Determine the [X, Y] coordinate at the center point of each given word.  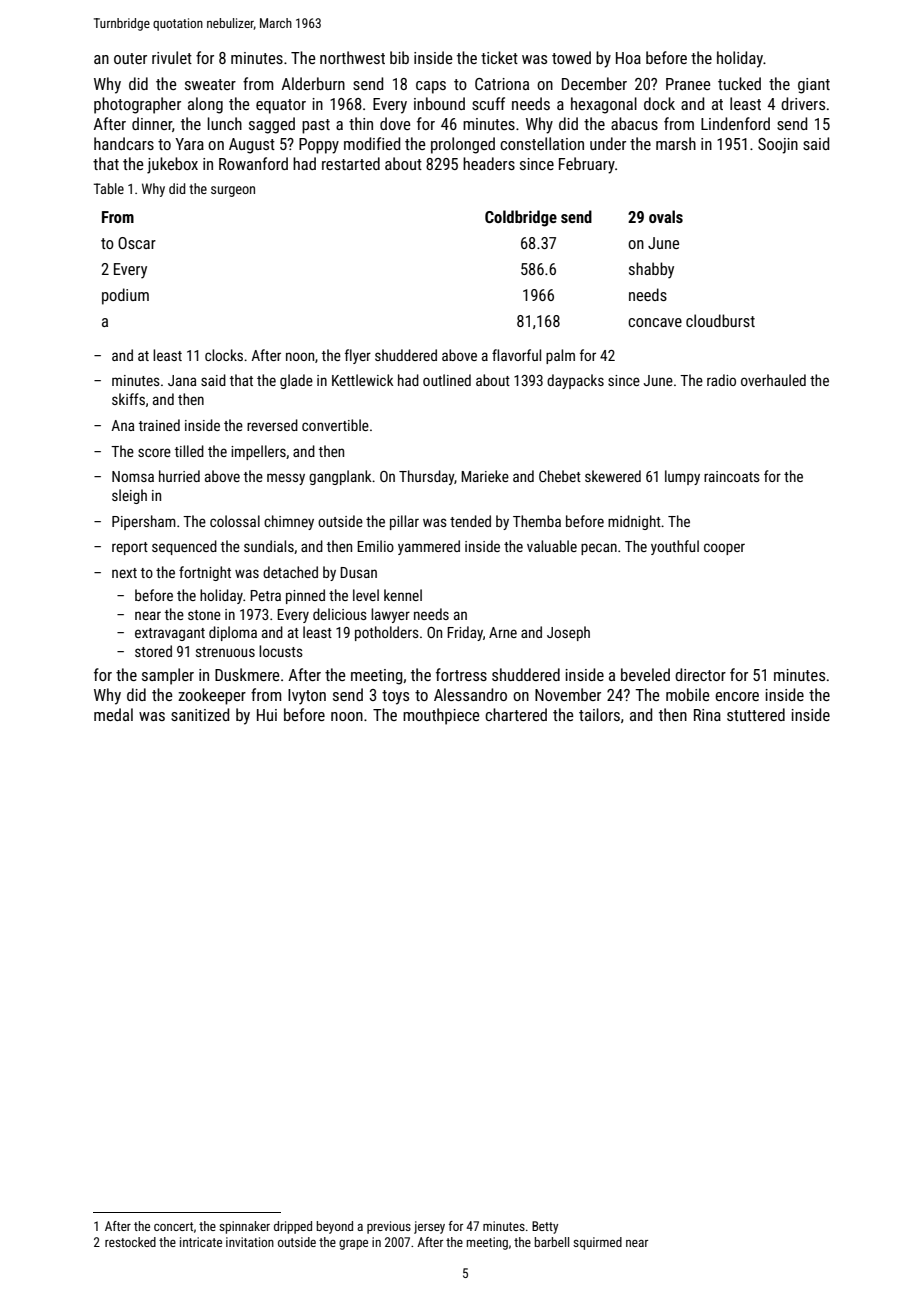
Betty [545, 1227]
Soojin [778, 146]
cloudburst [720, 320]
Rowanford [253, 163]
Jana [182, 380]
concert [173, 1226]
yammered [429, 547]
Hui [267, 715]
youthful [675, 547]
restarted [351, 163]
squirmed [597, 1243]
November [568, 694]
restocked [130, 1242]
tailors [599, 714]
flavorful [516, 355]
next [124, 573]
